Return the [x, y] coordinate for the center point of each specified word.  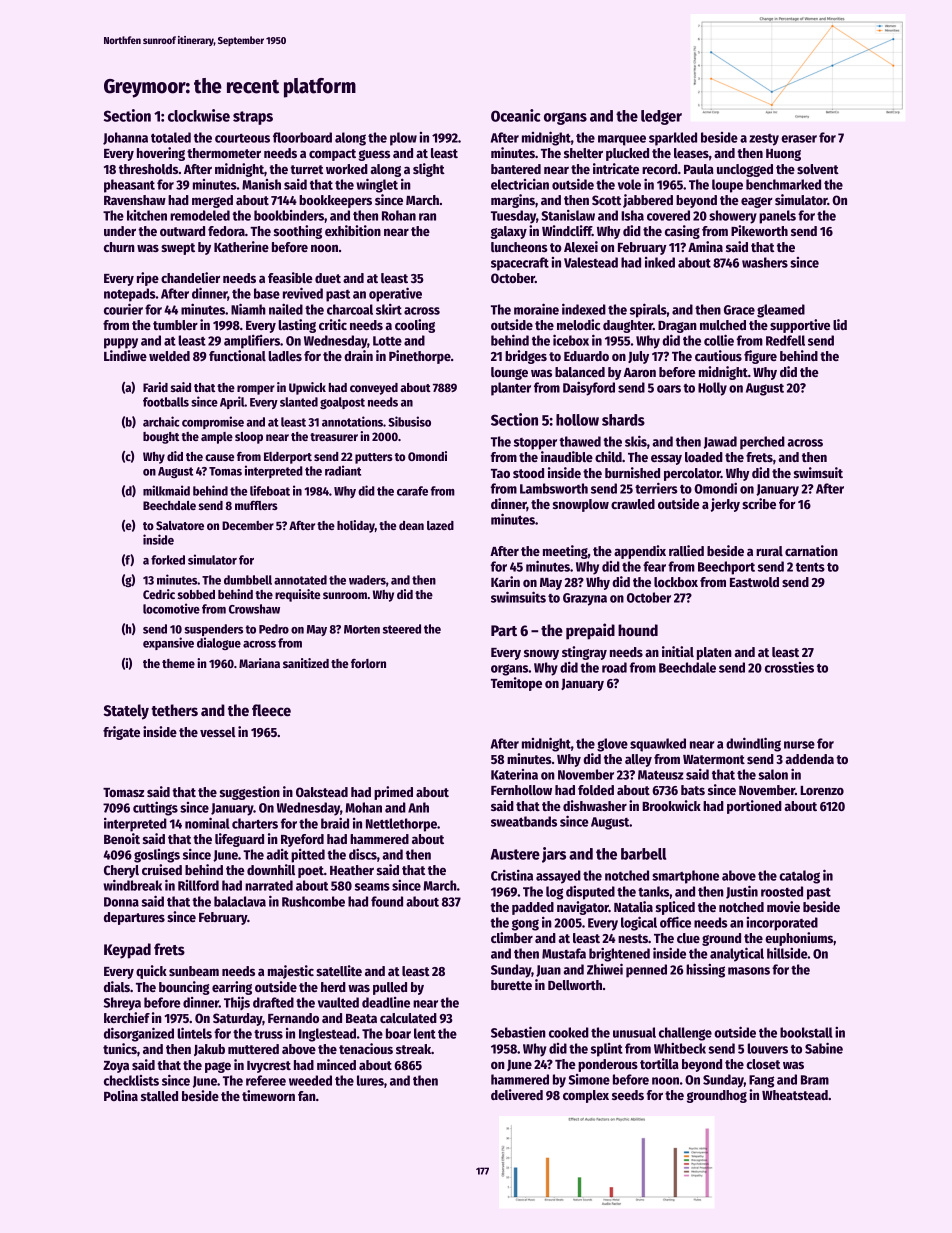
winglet [377, 185]
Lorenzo [822, 790]
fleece [271, 710]
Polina [121, 1095]
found [387, 901]
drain [358, 355]
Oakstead [322, 792]
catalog [799, 877]
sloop [249, 438]
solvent [818, 169]
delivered [517, 1094]
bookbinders [289, 215]
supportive [800, 326]
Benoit [122, 838]
